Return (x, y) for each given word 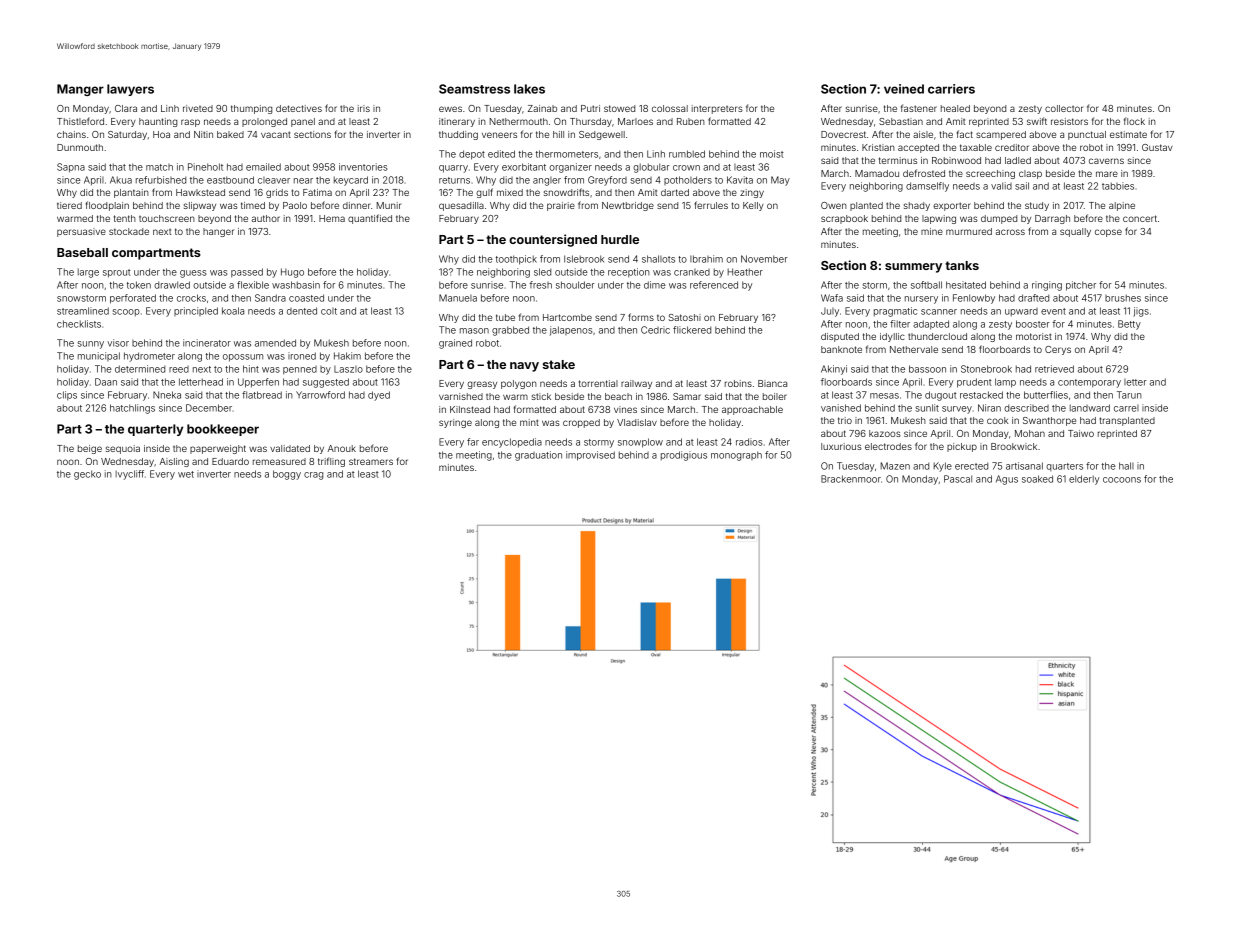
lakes (529, 89)
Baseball (82, 252)
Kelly (753, 206)
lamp (1005, 383)
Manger (80, 90)
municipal (99, 356)
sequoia (123, 449)
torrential (598, 383)
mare (1107, 174)
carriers (951, 89)
